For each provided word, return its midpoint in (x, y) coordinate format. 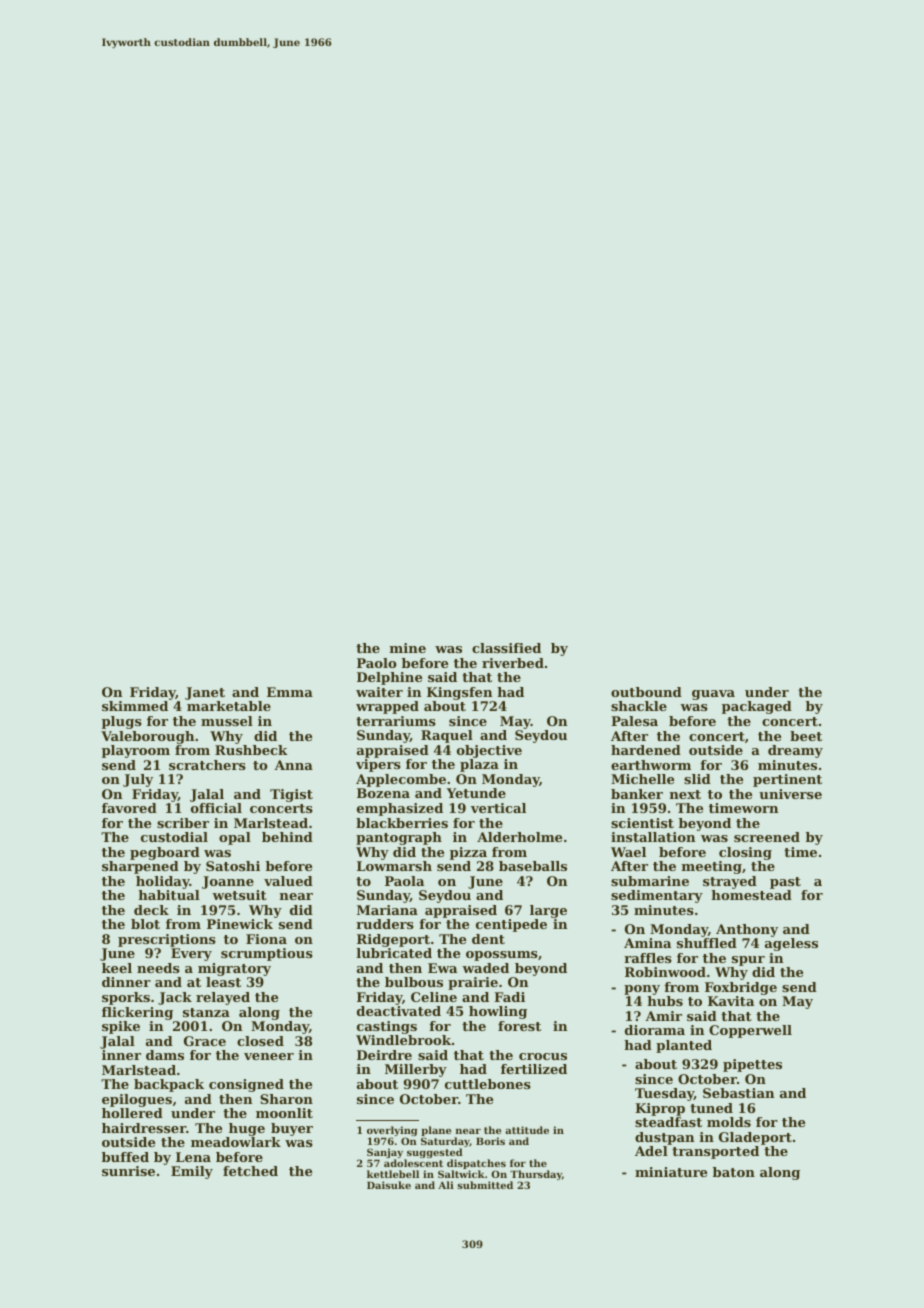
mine (408, 648)
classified (506, 648)
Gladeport (755, 1138)
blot (145, 924)
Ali (446, 1185)
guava (713, 695)
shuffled (707, 943)
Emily (192, 1172)
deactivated (399, 1011)
